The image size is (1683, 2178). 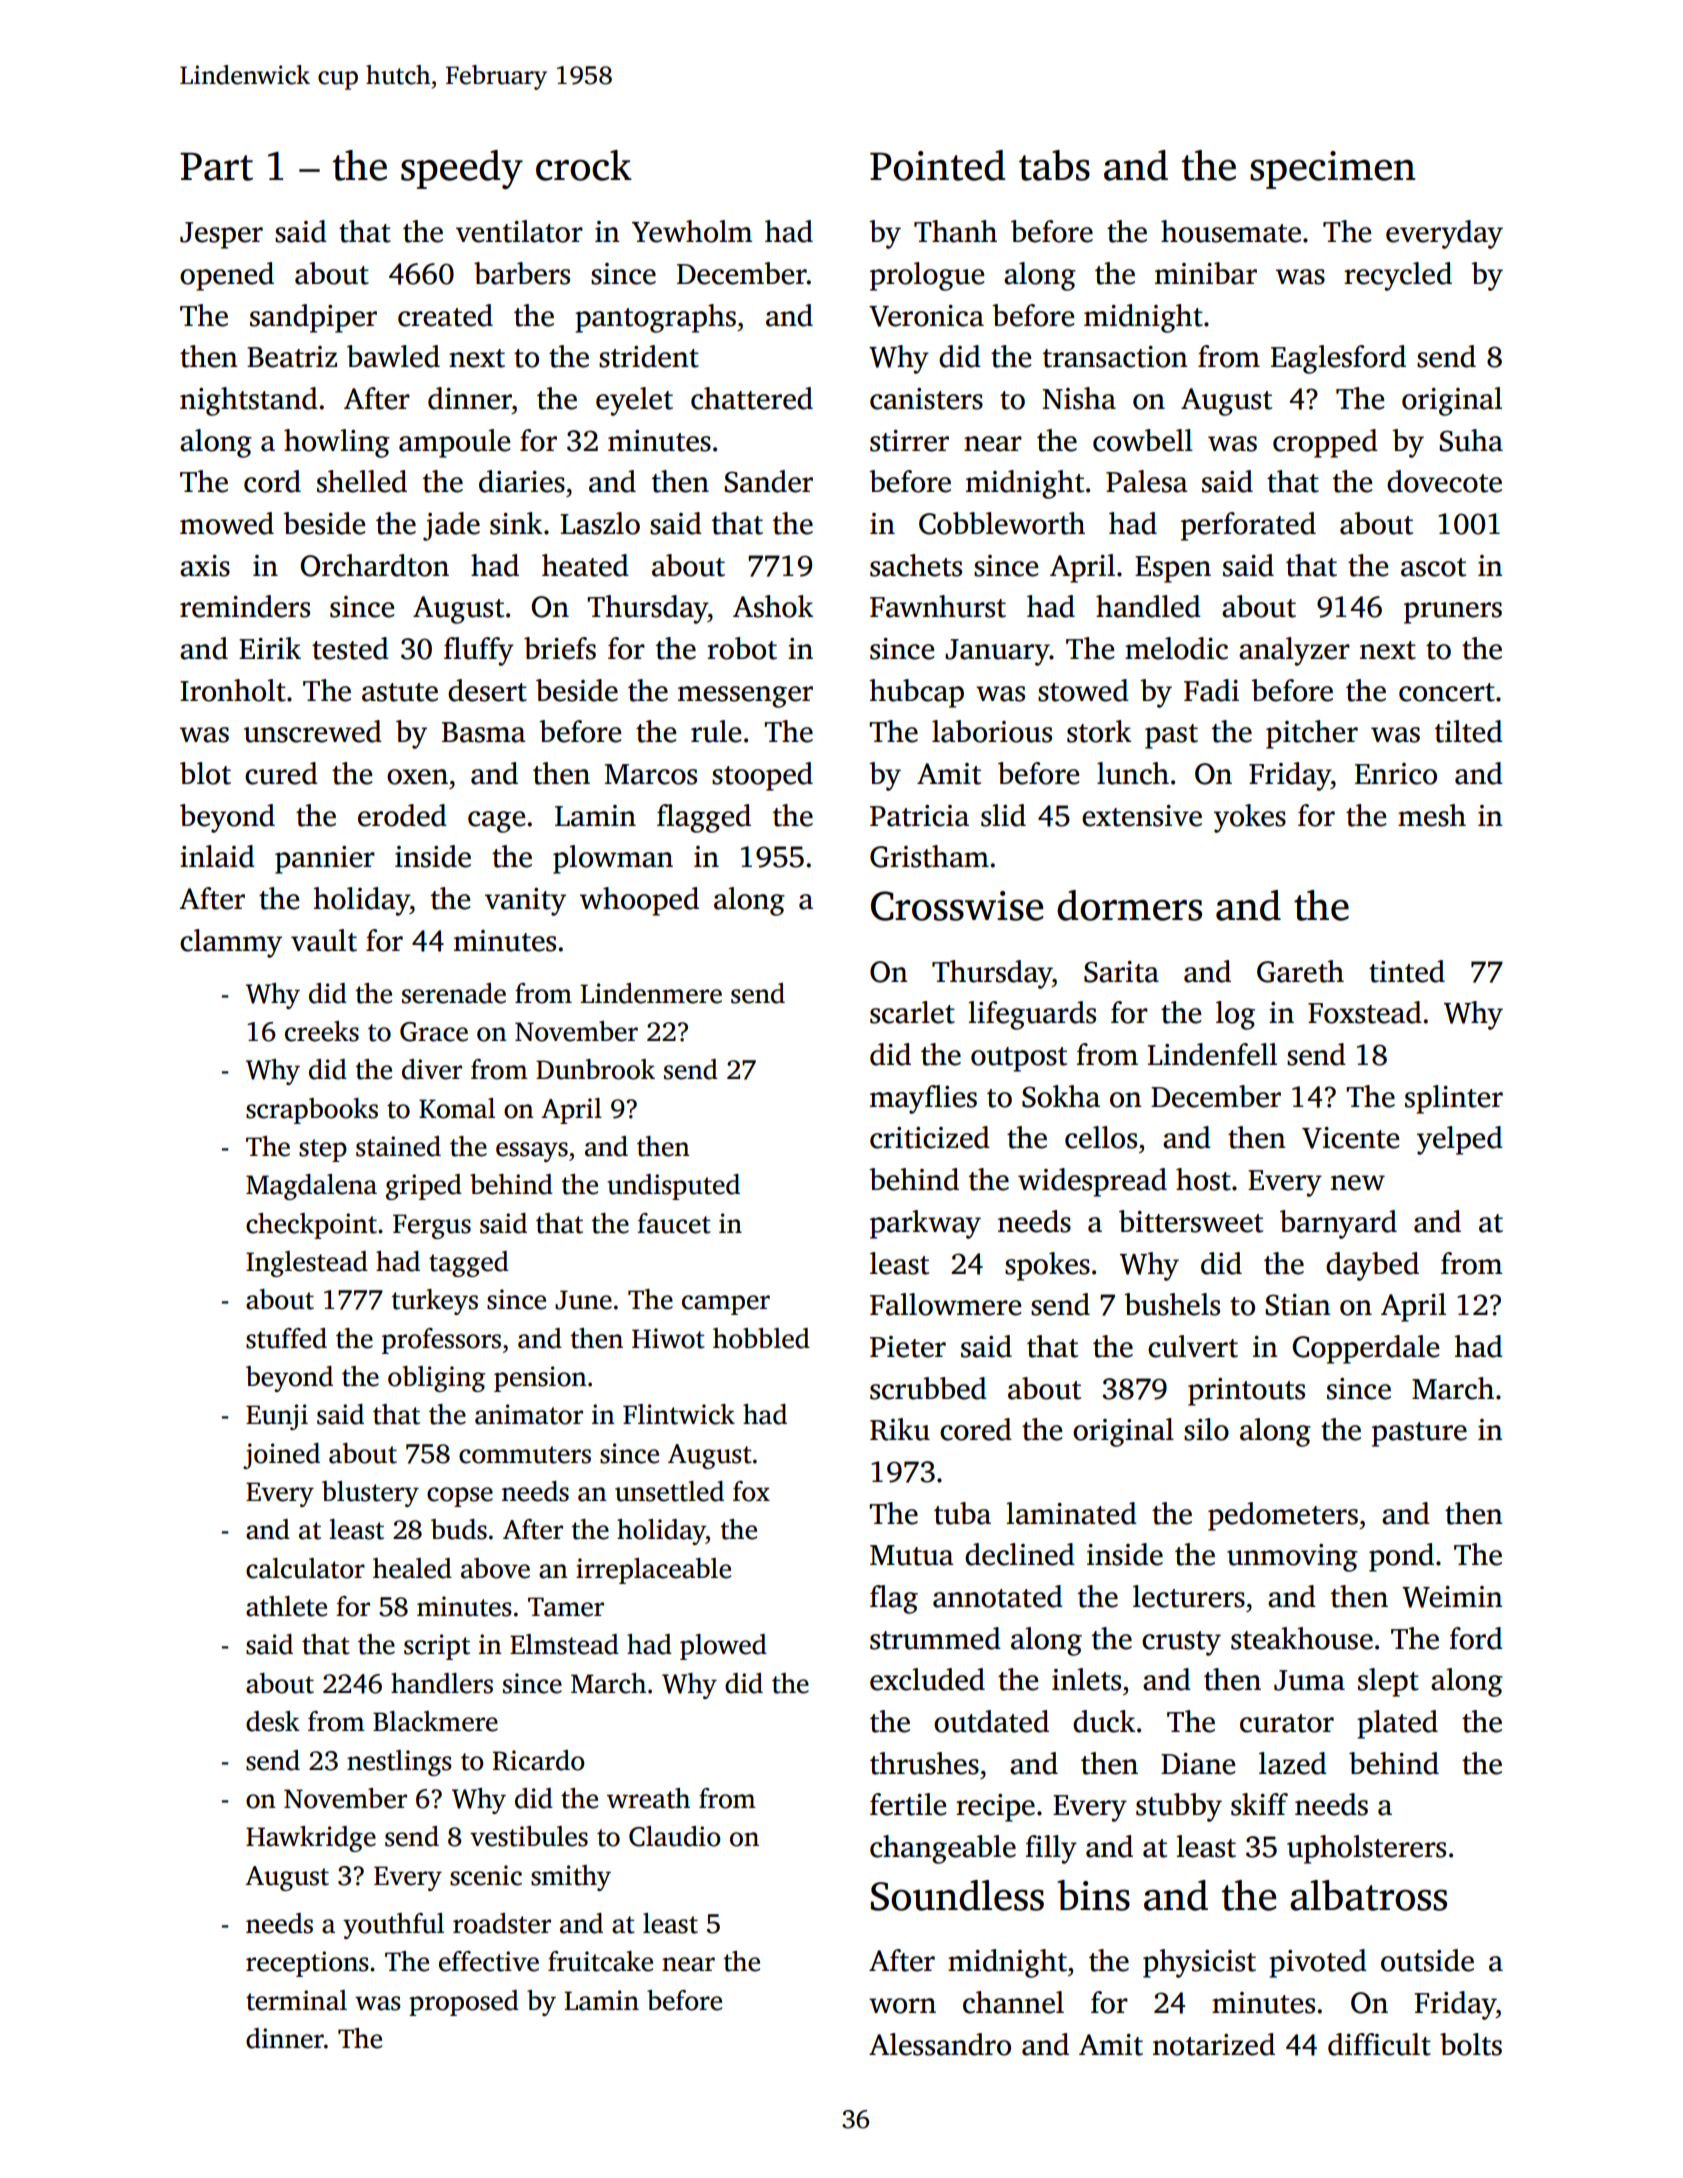 I want to click on robot, so click(x=742, y=648).
